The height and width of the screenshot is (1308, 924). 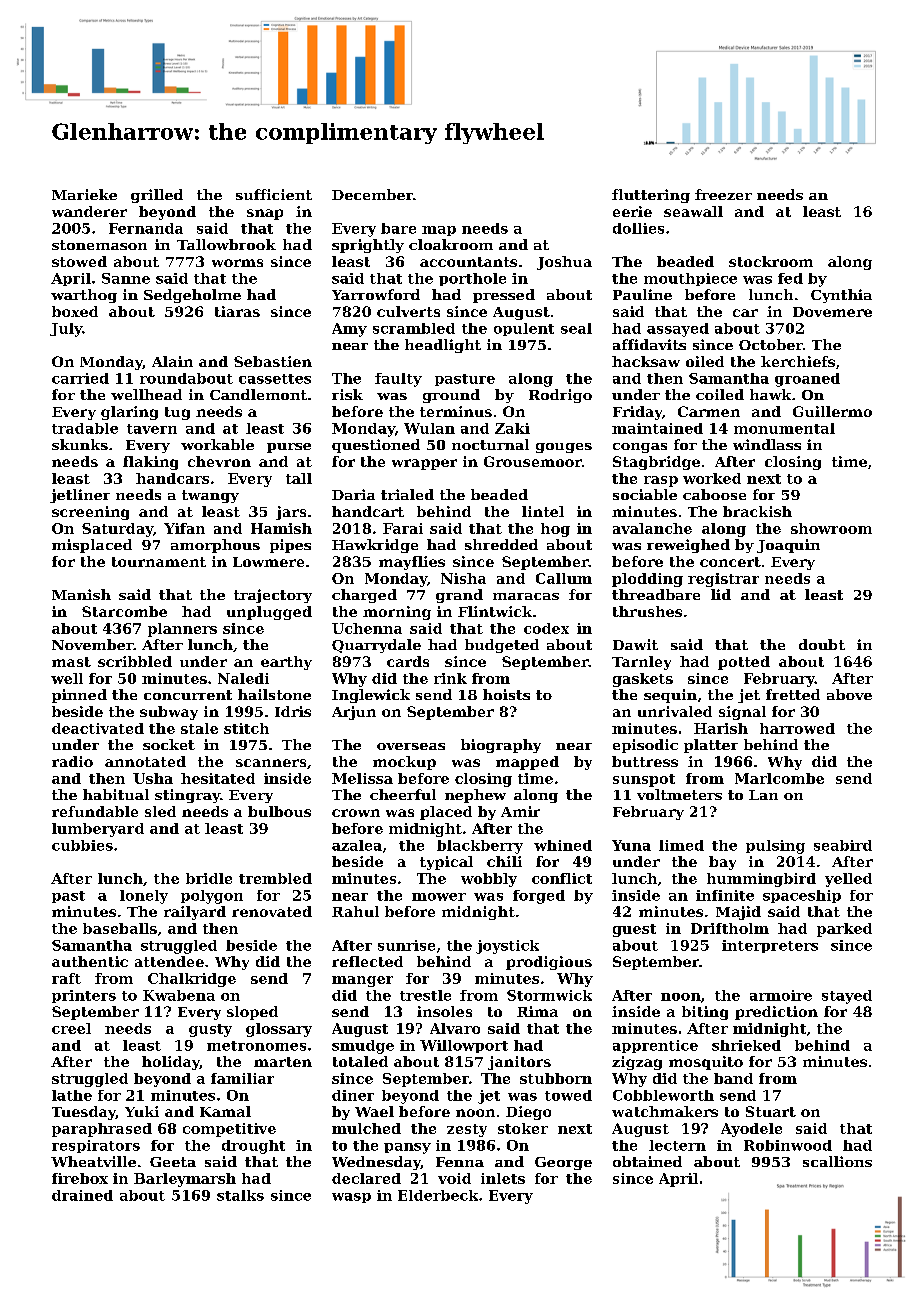 I want to click on freezer, so click(x=723, y=194).
